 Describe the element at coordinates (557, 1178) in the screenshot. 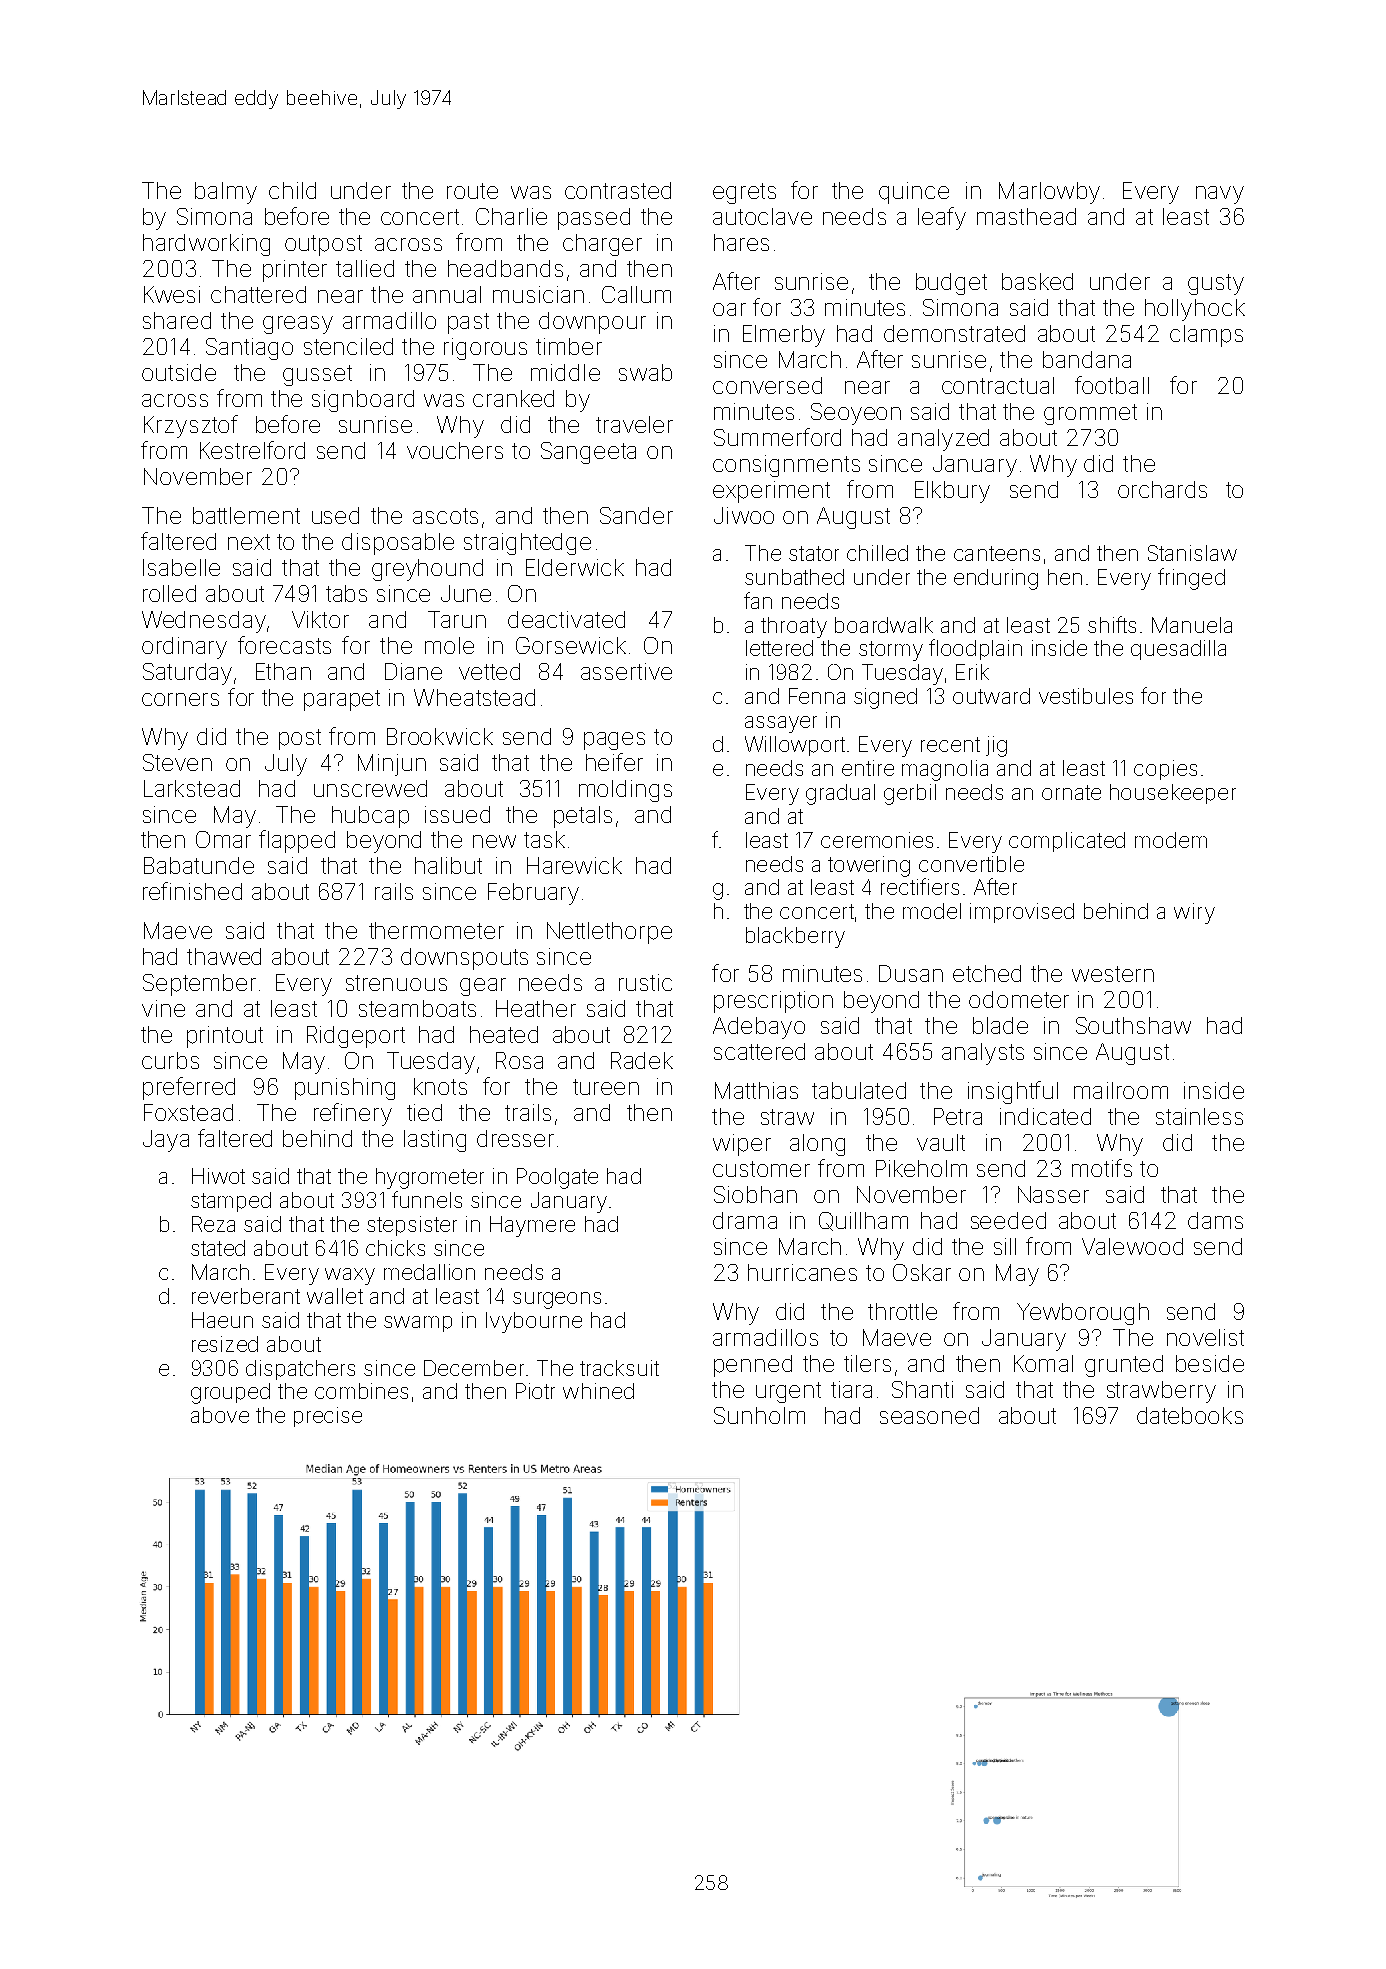

I see `Poolgate` at that location.
